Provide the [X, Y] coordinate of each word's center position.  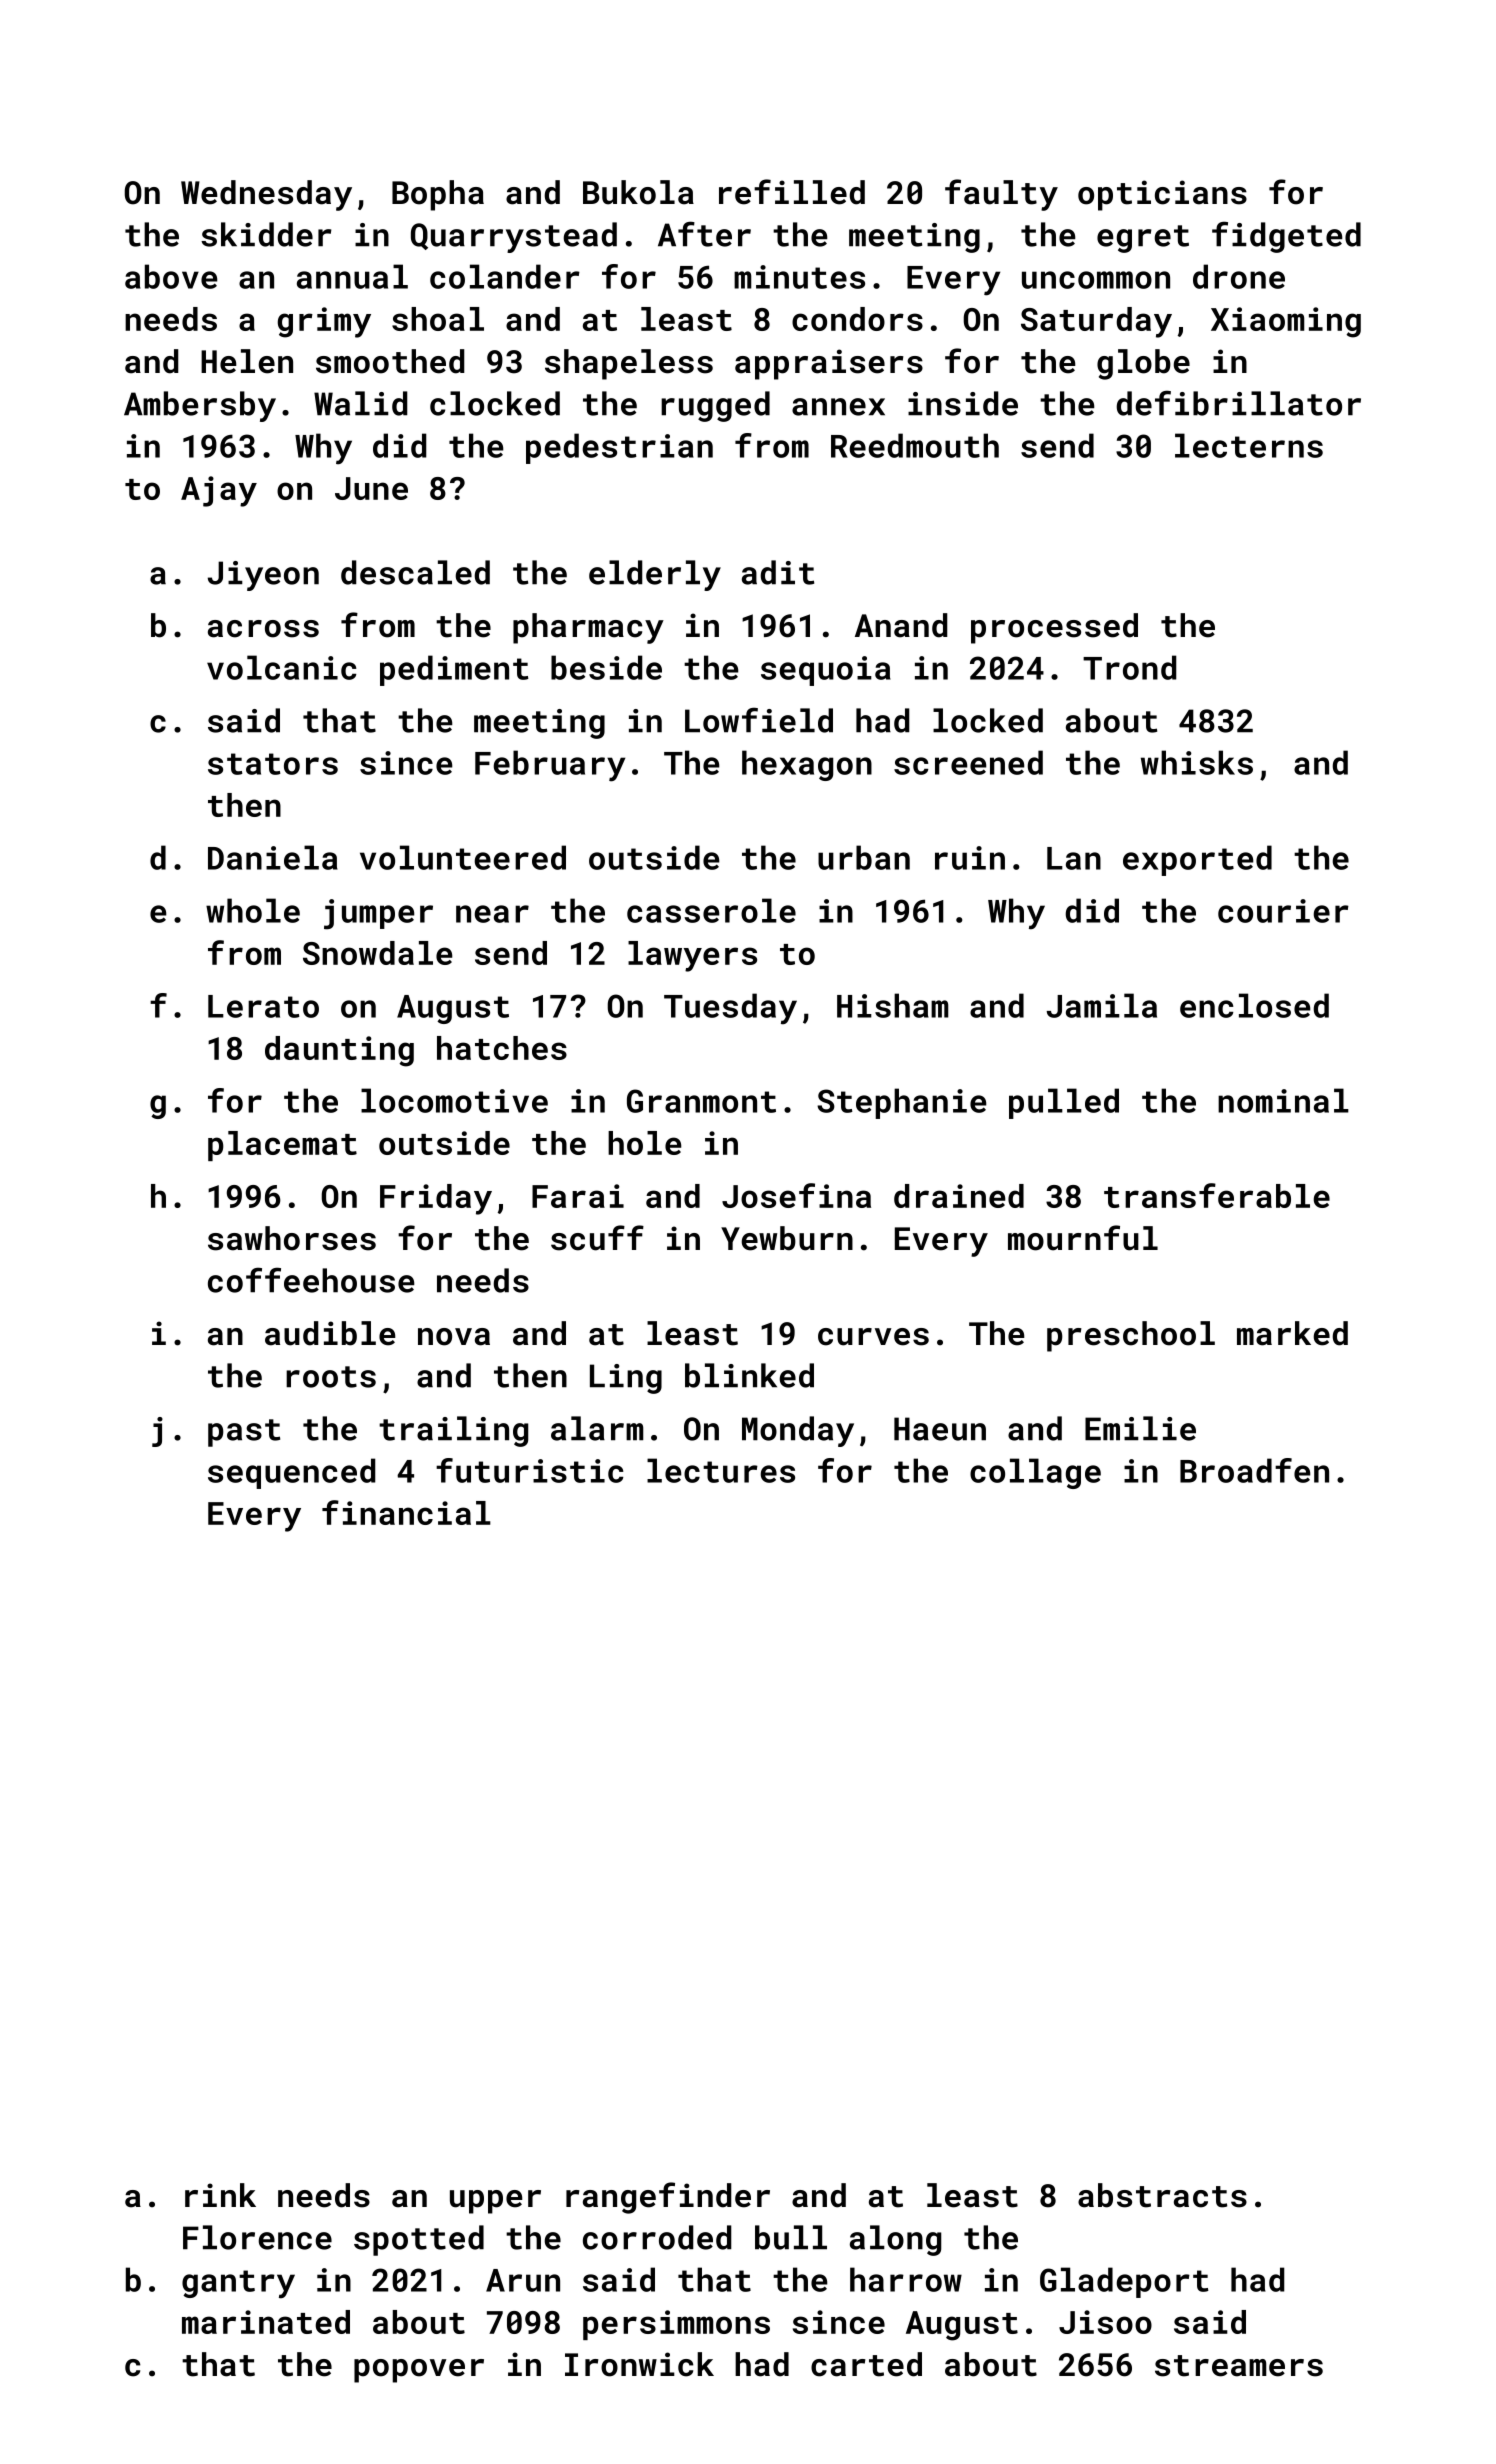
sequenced [292, 1473]
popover [419, 2371]
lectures [721, 1470]
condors [857, 319]
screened [968, 762]
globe [1143, 364]
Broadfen [1254, 1470]
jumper [378, 914]
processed [1054, 628]
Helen [247, 361]
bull [791, 2237]
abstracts [1162, 2195]
